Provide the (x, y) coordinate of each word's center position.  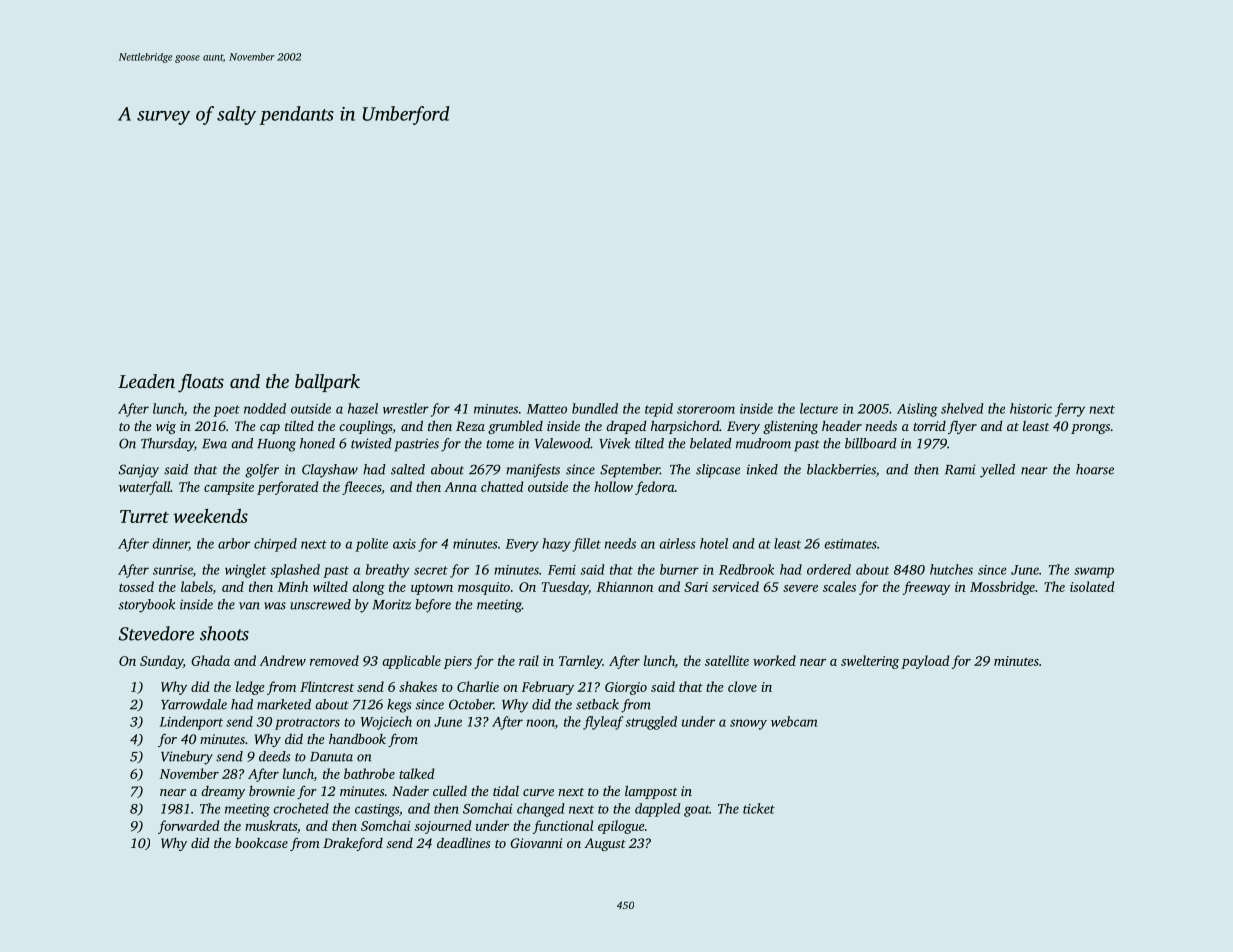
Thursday (167, 445)
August (605, 844)
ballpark (327, 383)
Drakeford (353, 844)
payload (925, 662)
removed (334, 660)
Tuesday (565, 588)
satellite (727, 660)
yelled (997, 471)
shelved (962, 408)
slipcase (718, 471)
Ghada (210, 660)
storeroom (706, 409)
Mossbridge (1002, 588)
